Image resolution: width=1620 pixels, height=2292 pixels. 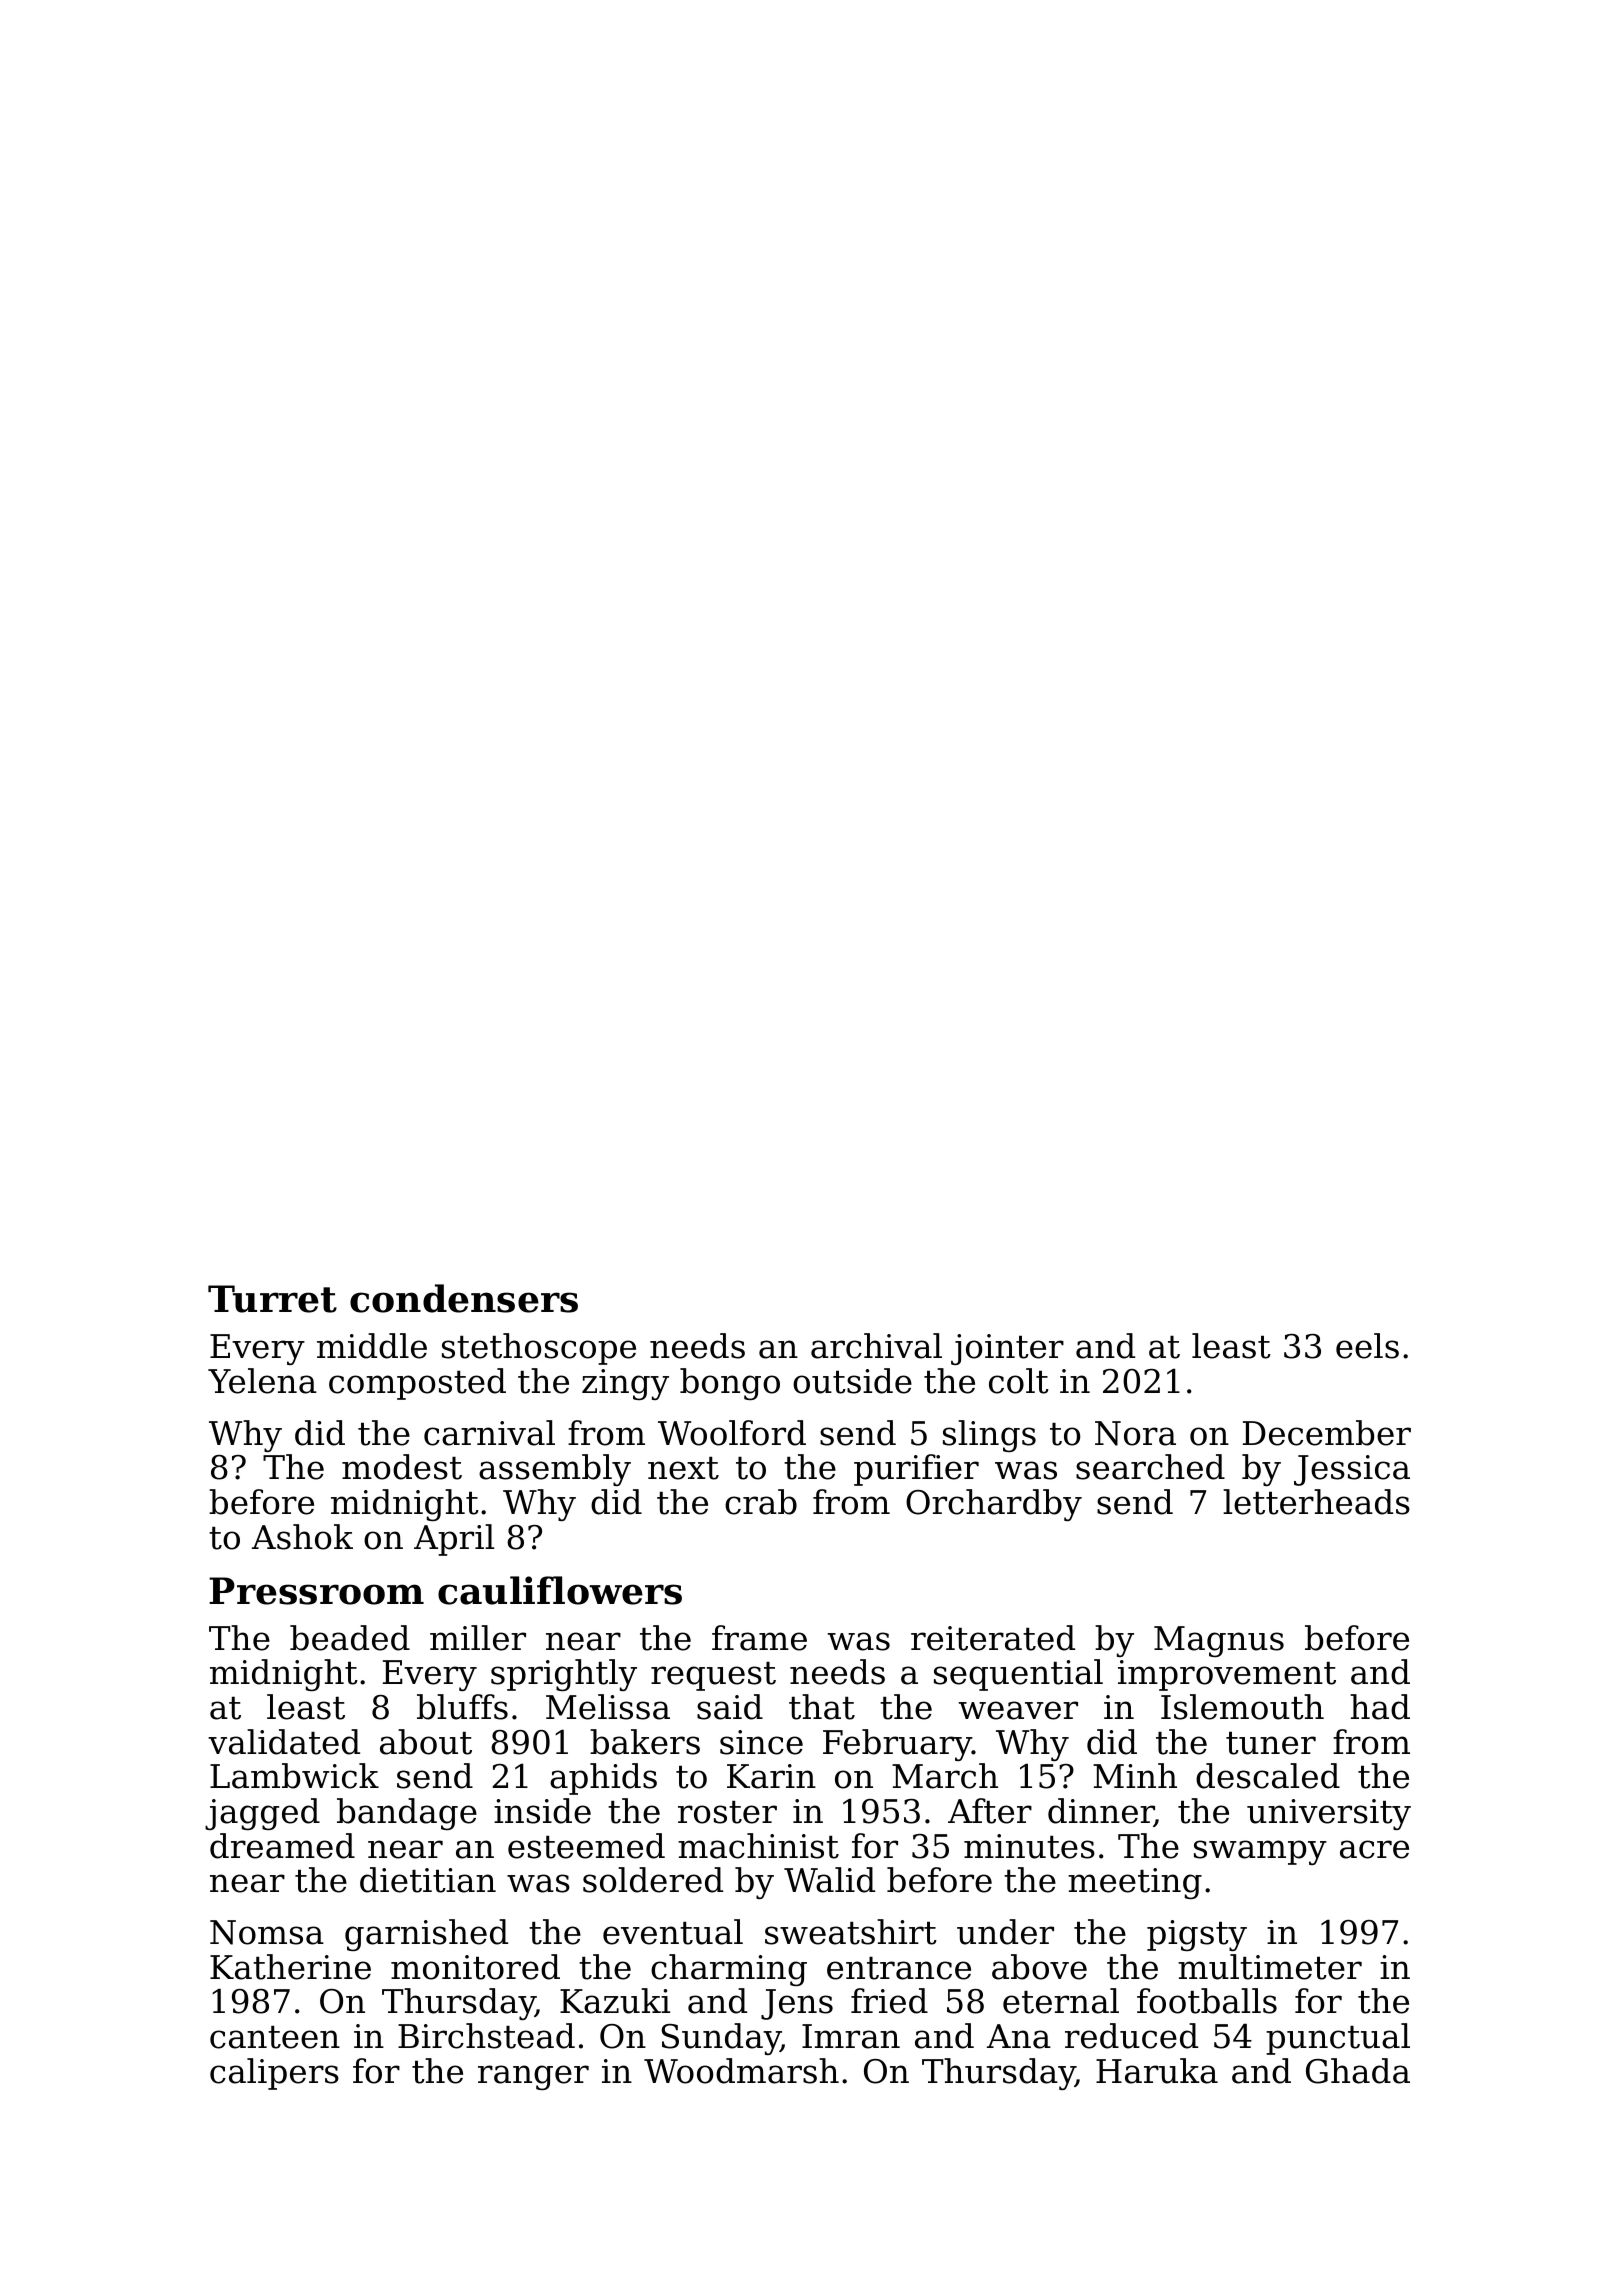 I want to click on miller, so click(x=478, y=1638).
